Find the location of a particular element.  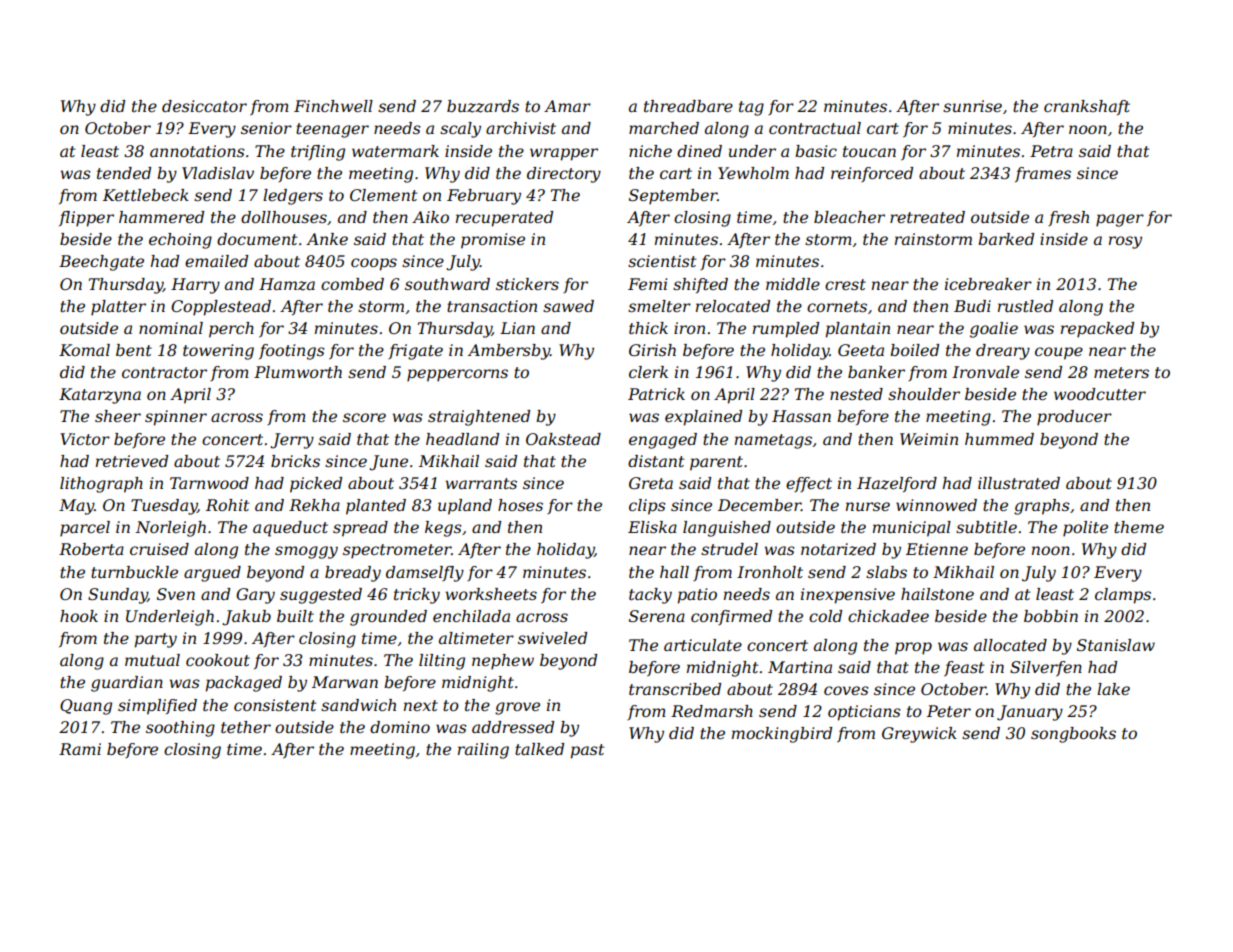

railing is located at coordinates (483, 751).
